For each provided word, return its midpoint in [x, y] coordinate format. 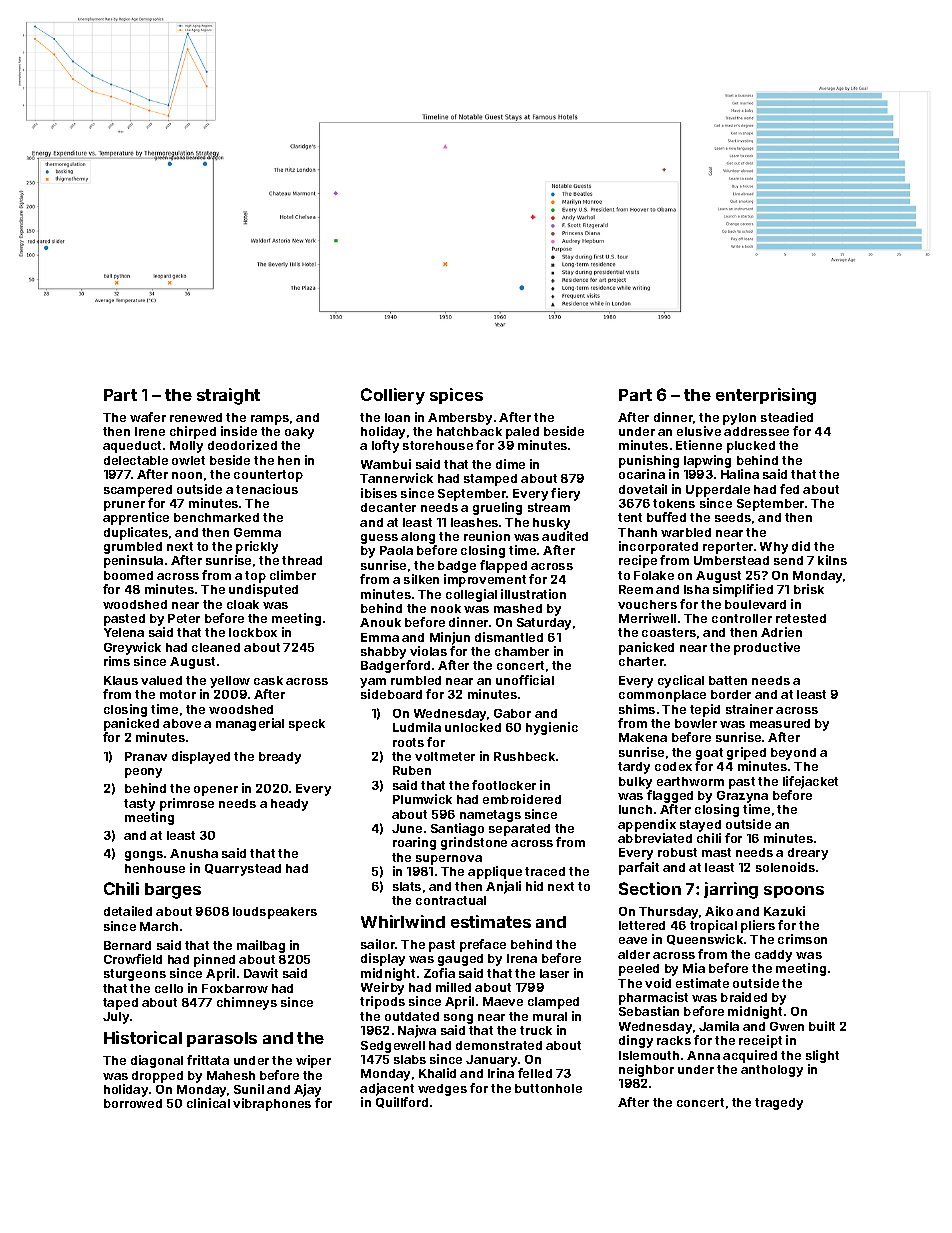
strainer [749, 709]
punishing [649, 461]
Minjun [450, 638]
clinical [208, 1103]
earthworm [690, 781]
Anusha [194, 853]
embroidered [522, 799]
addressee [756, 431]
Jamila [719, 1026]
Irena [522, 958]
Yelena [124, 632]
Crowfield [133, 959]
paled [522, 433]
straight [228, 396]
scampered [138, 491]
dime [510, 464]
